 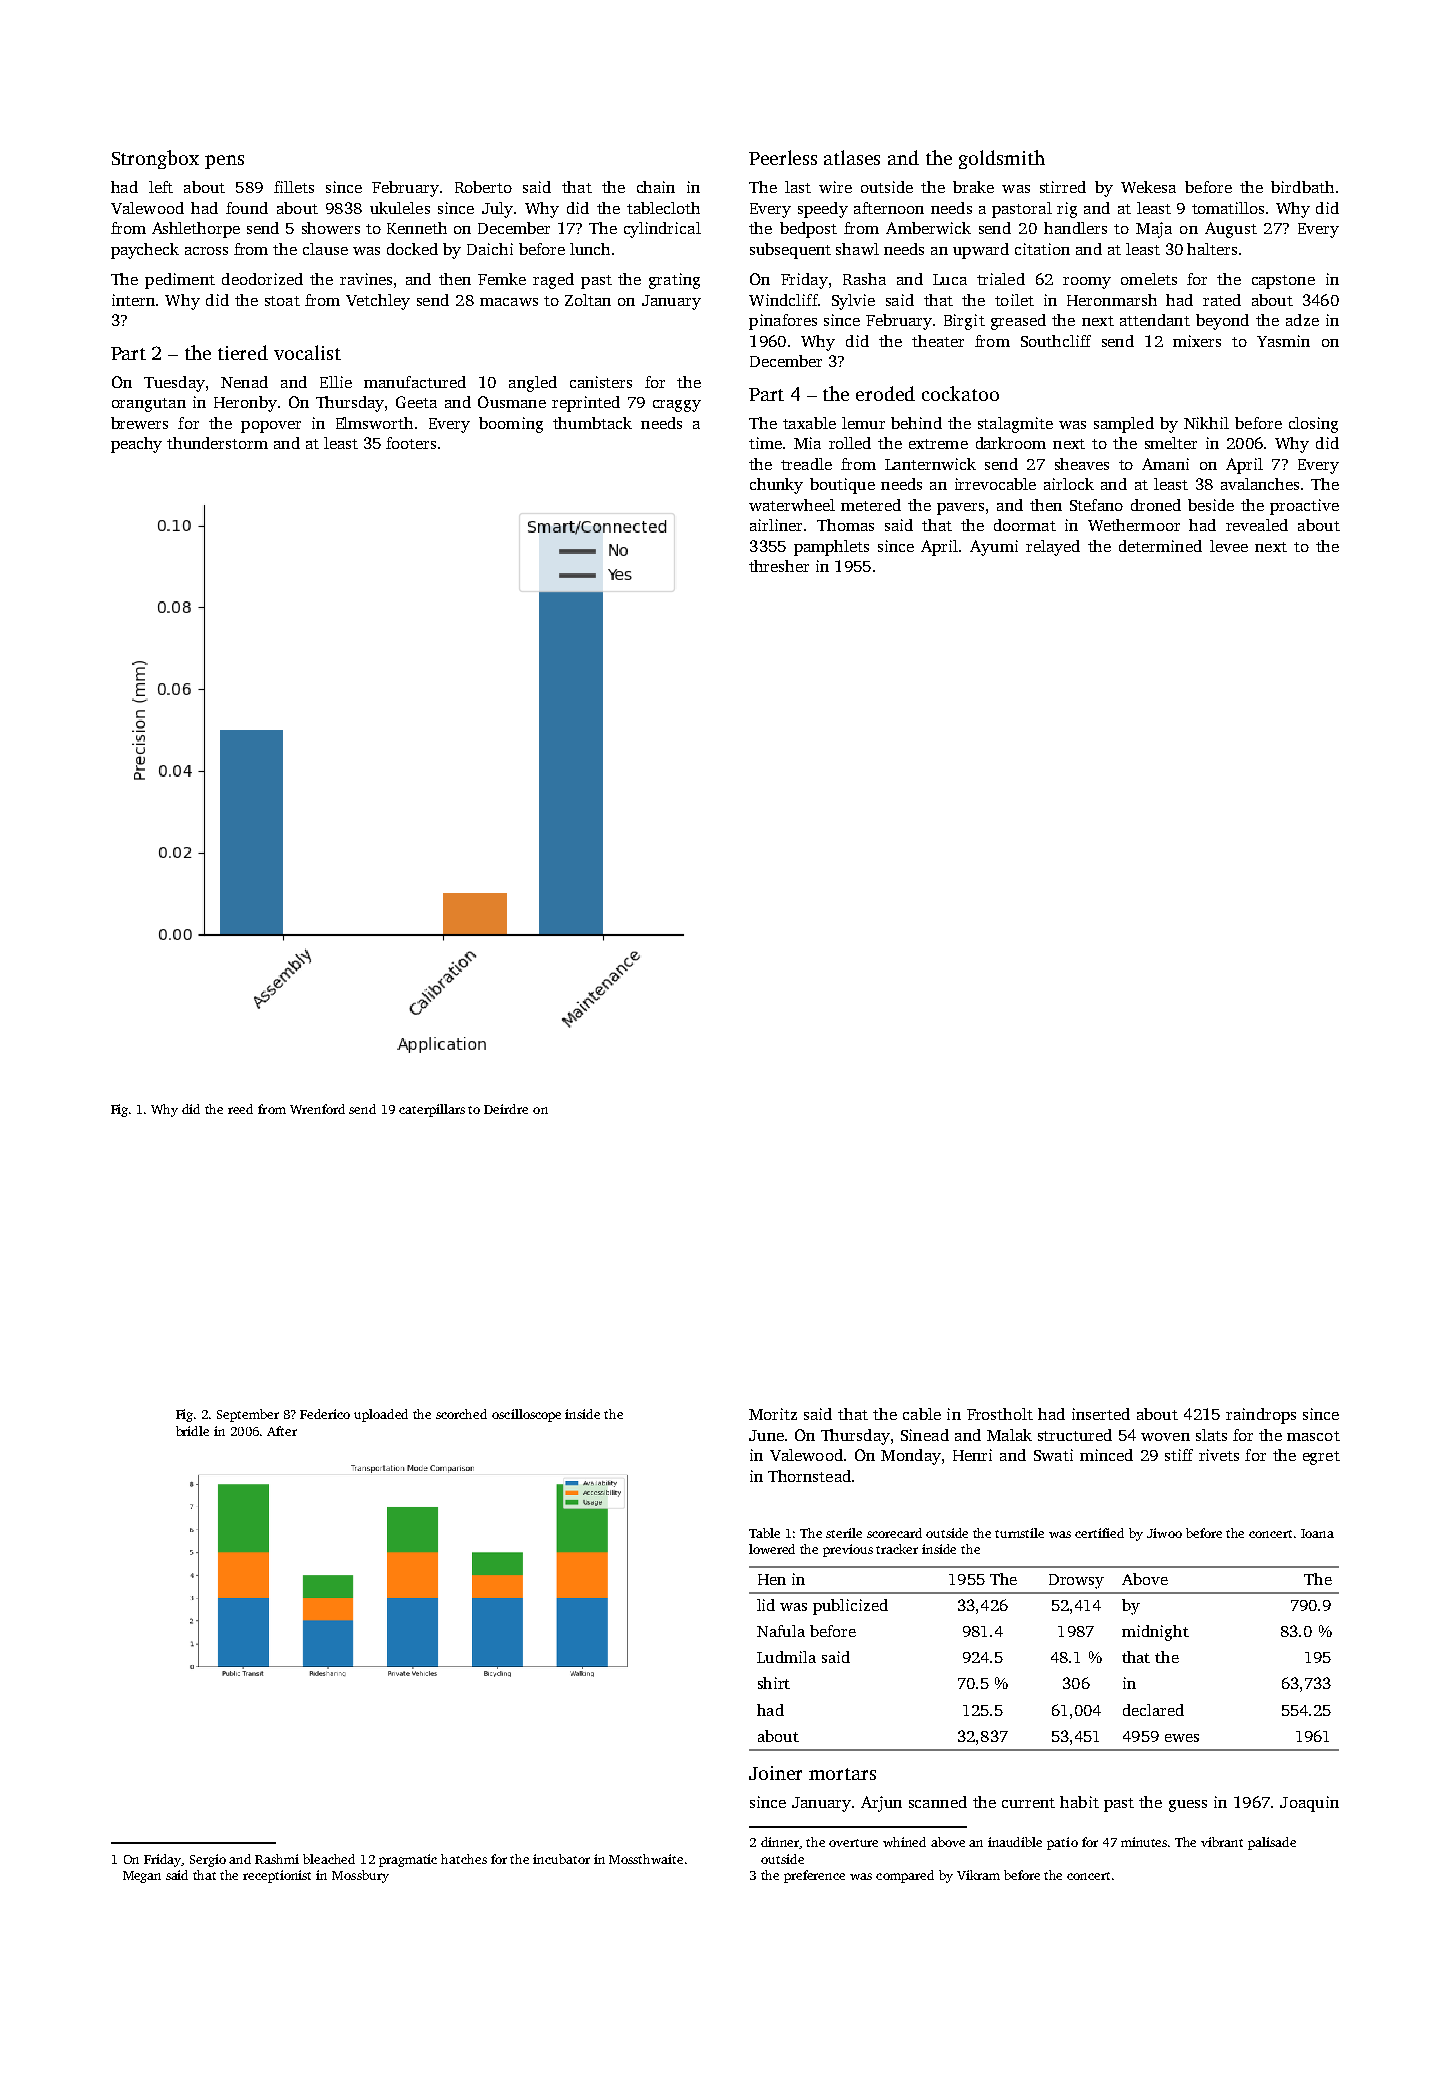 I want to click on brewers, so click(x=139, y=423).
